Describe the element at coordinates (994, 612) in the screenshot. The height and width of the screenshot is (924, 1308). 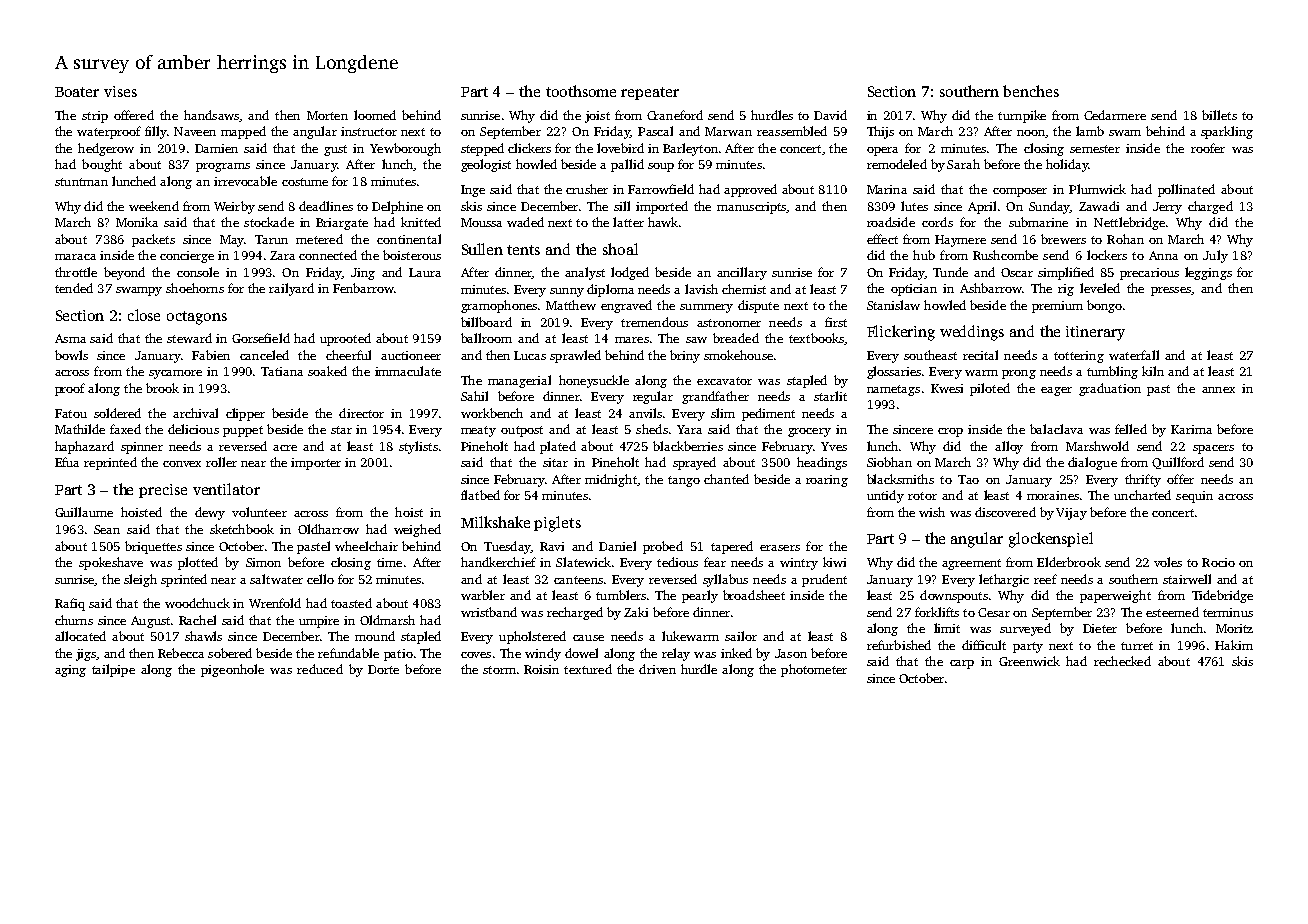
I see `Cesar` at that location.
